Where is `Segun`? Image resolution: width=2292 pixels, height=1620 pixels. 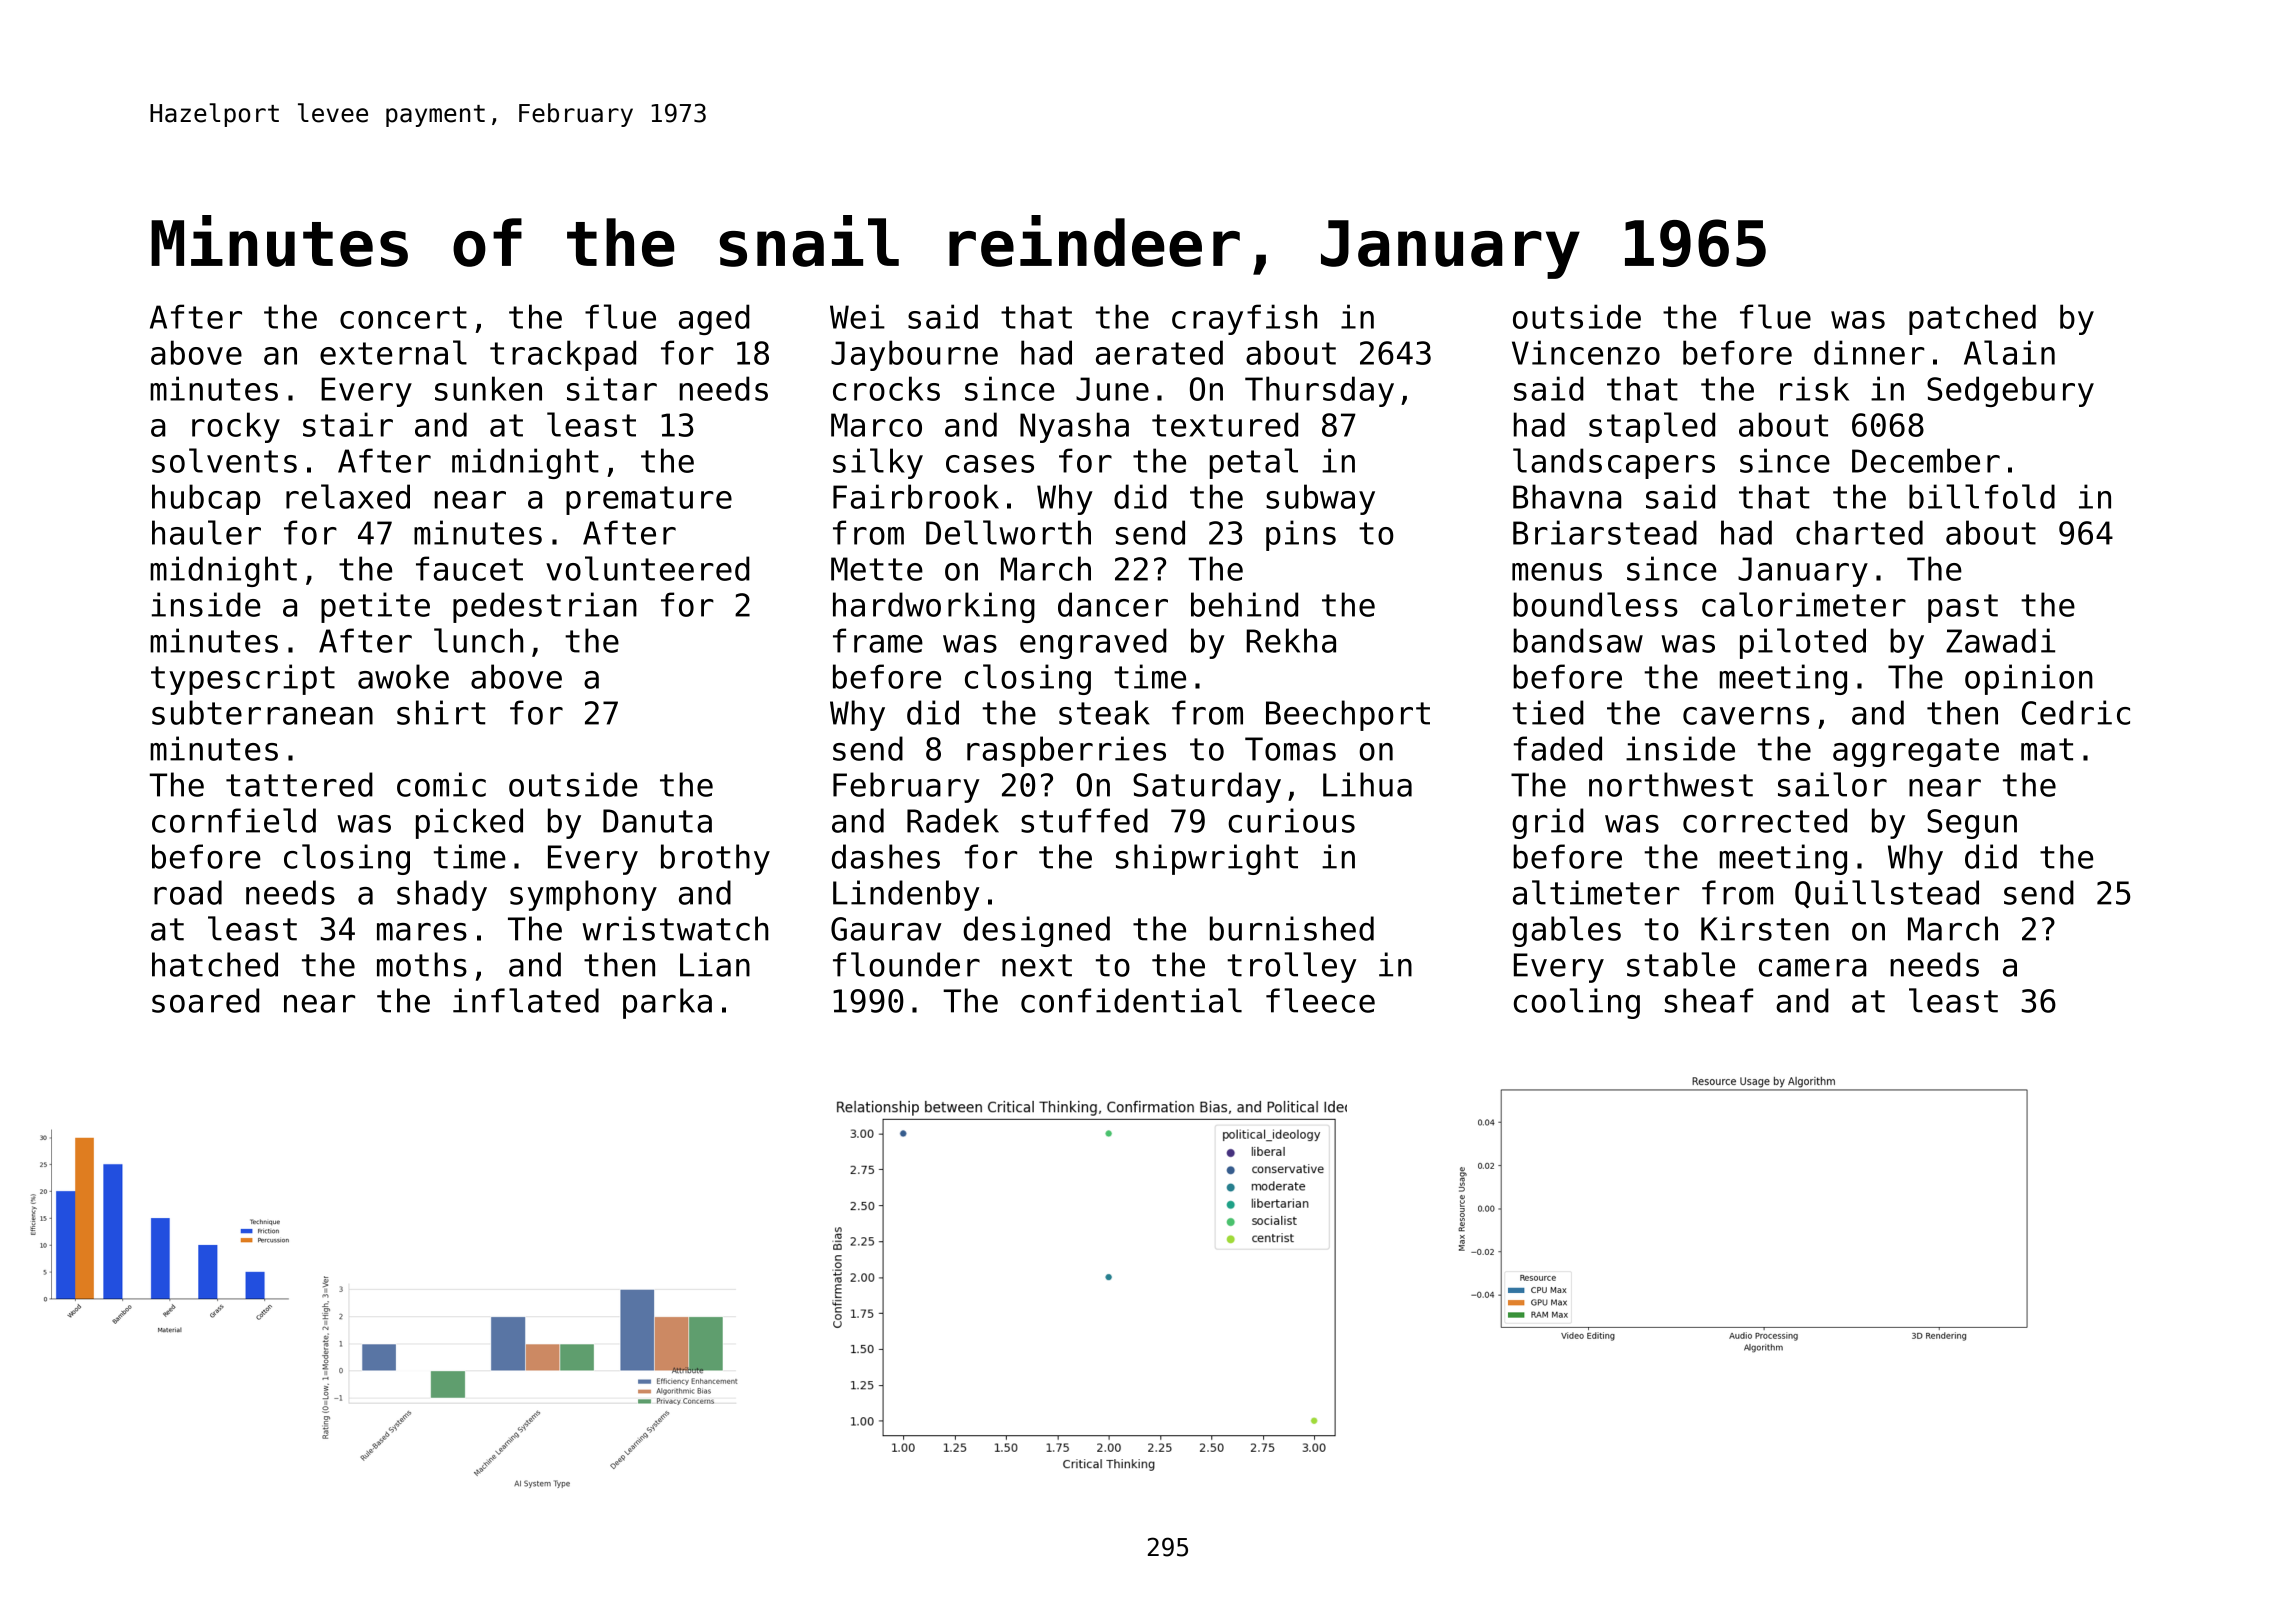
Segun is located at coordinates (1972, 824).
